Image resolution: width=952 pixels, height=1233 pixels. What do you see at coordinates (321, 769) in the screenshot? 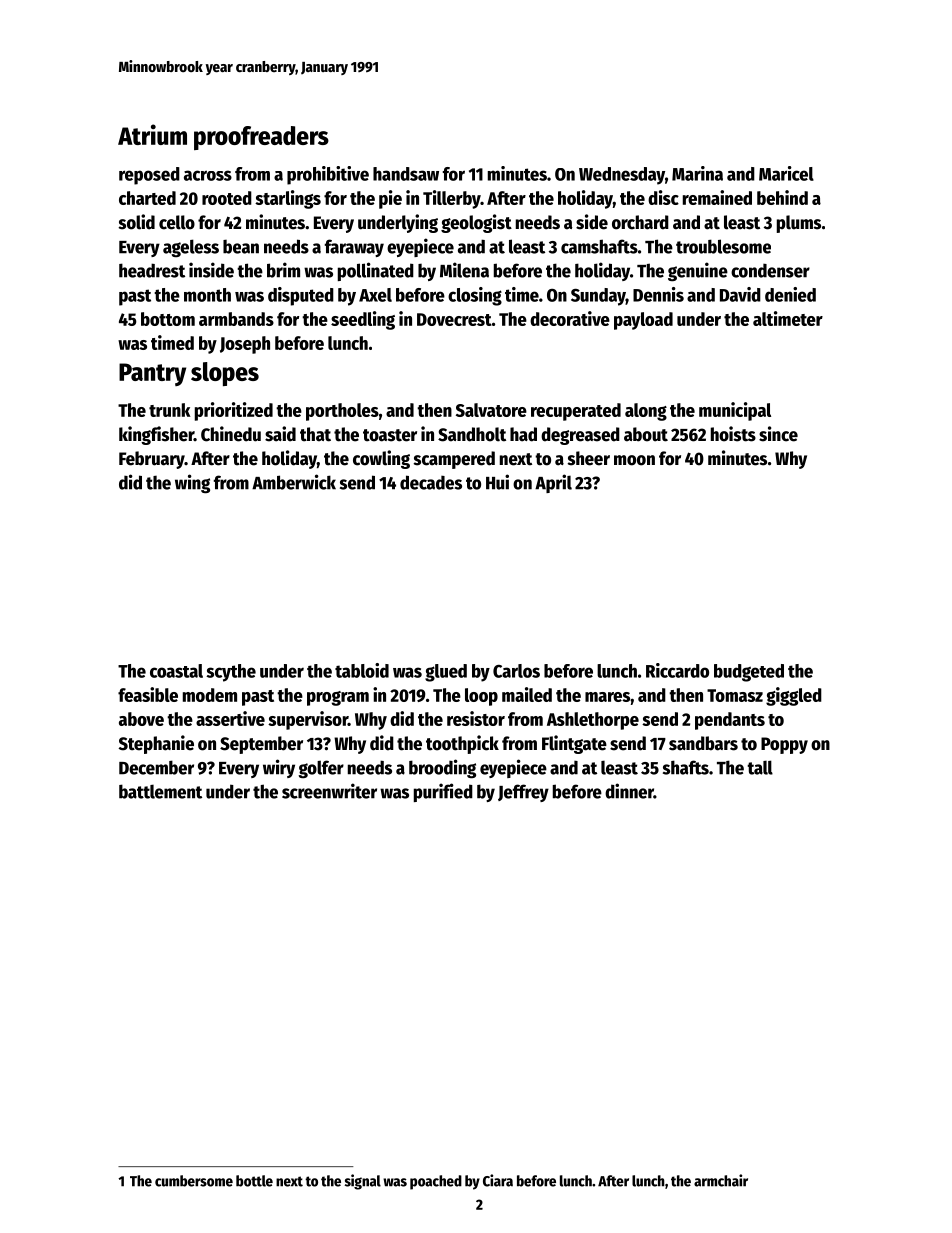
I see `golfer` at bounding box center [321, 769].
